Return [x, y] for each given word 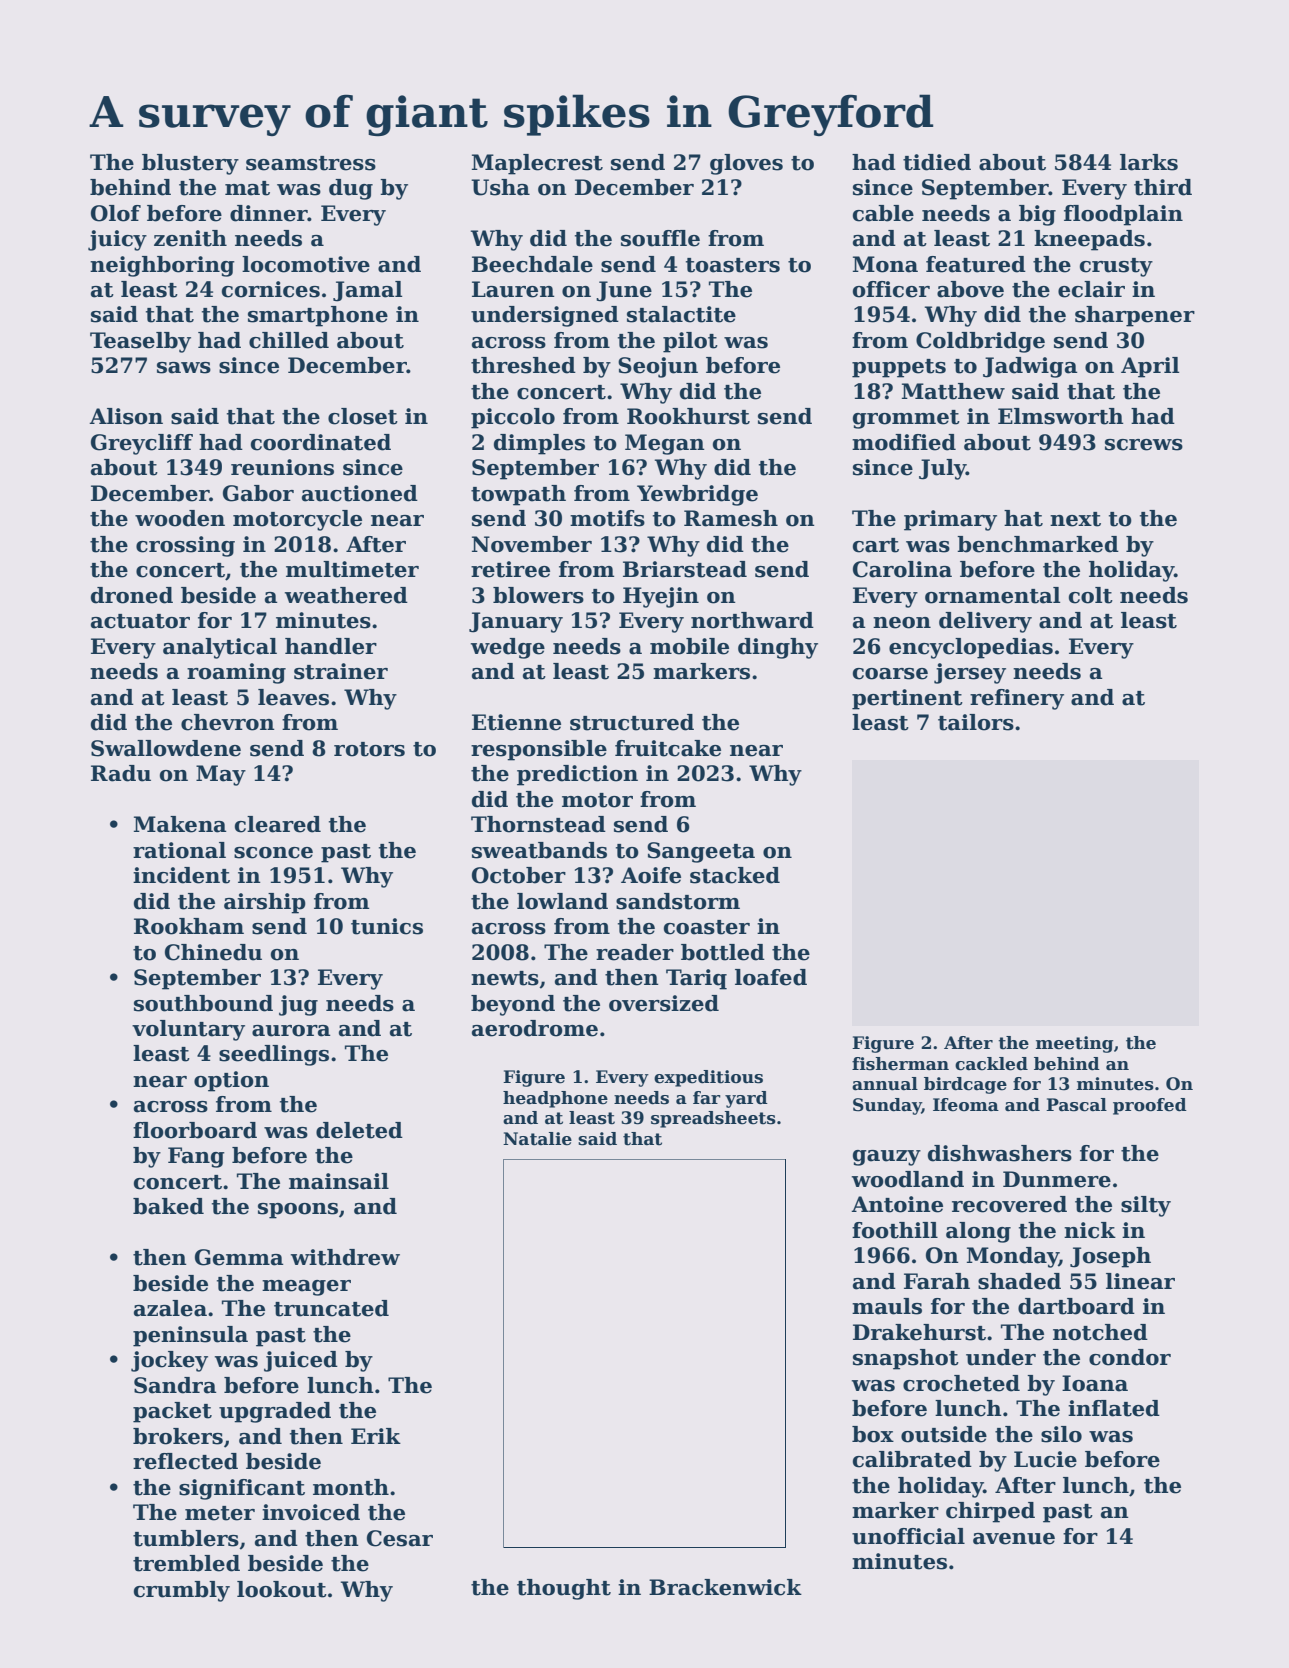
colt [1091, 595]
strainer [341, 671]
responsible [539, 750]
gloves [746, 164]
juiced [301, 1361]
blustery [190, 164]
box [873, 1434]
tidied [937, 162]
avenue [1014, 1539]
